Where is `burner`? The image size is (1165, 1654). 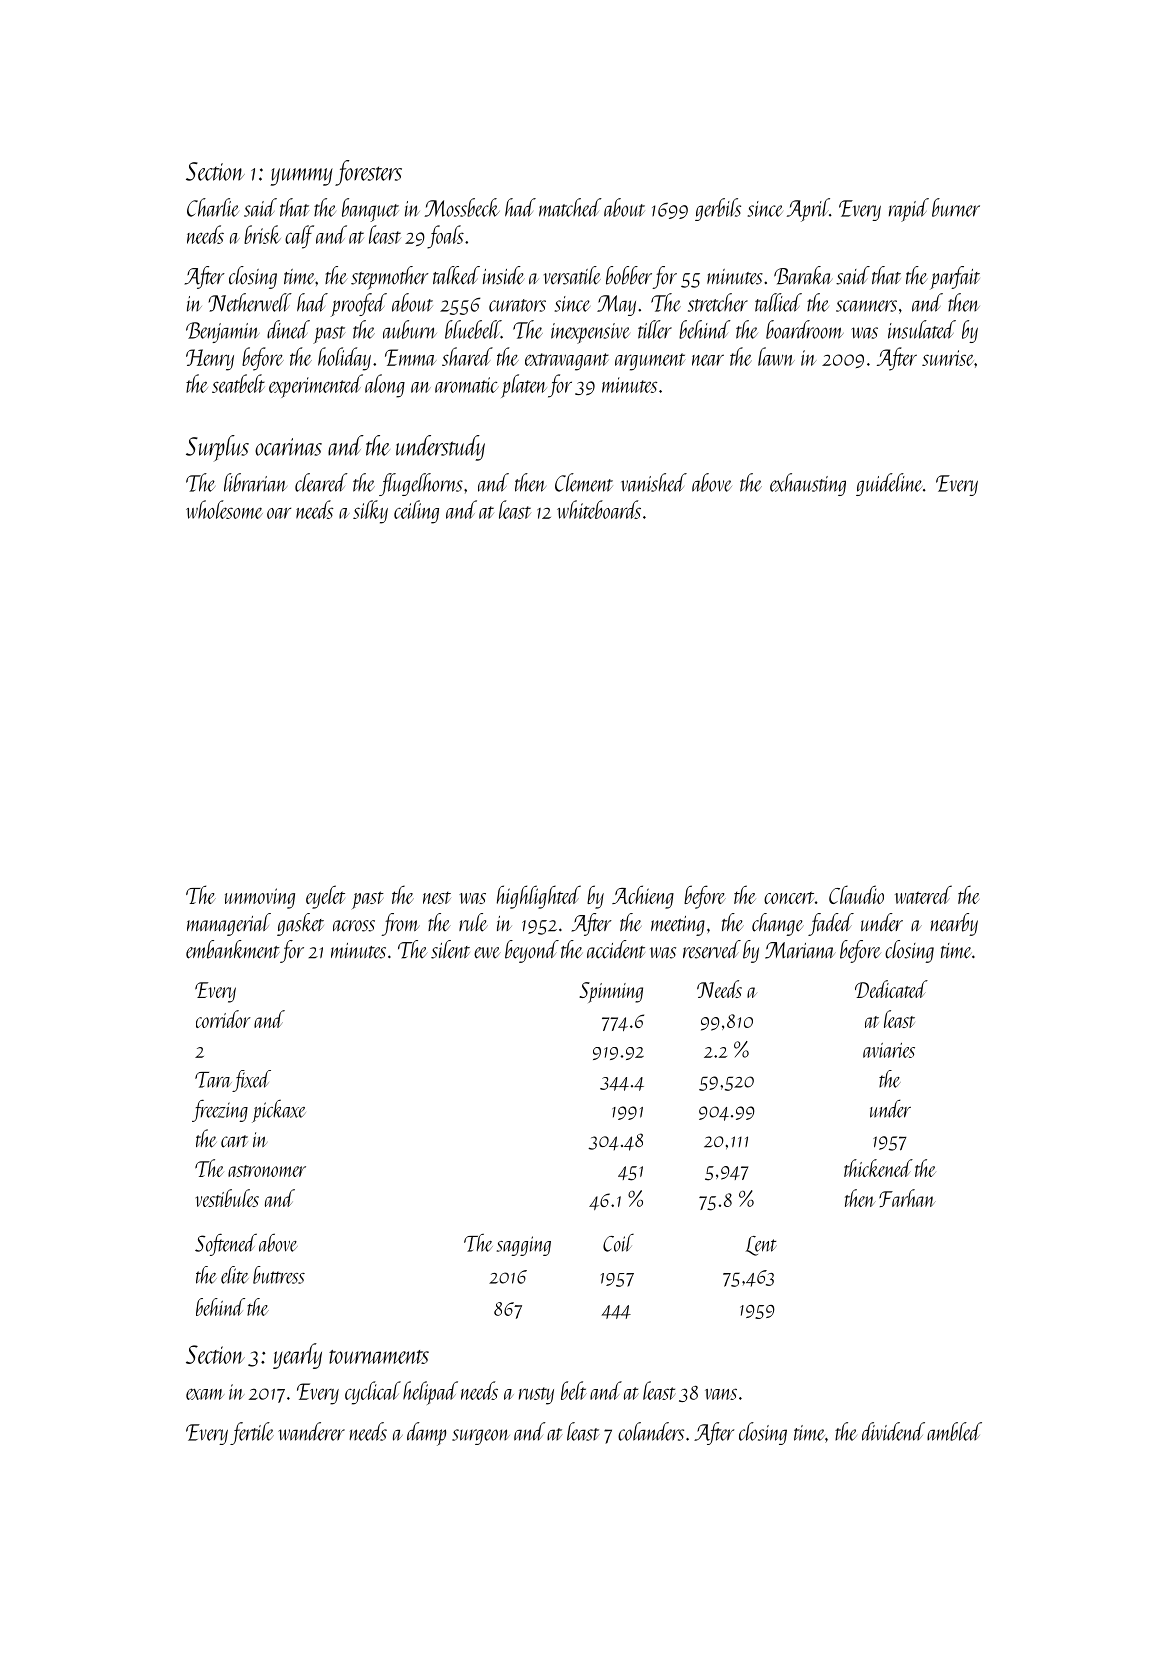
burner is located at coordinates (956, 207).
